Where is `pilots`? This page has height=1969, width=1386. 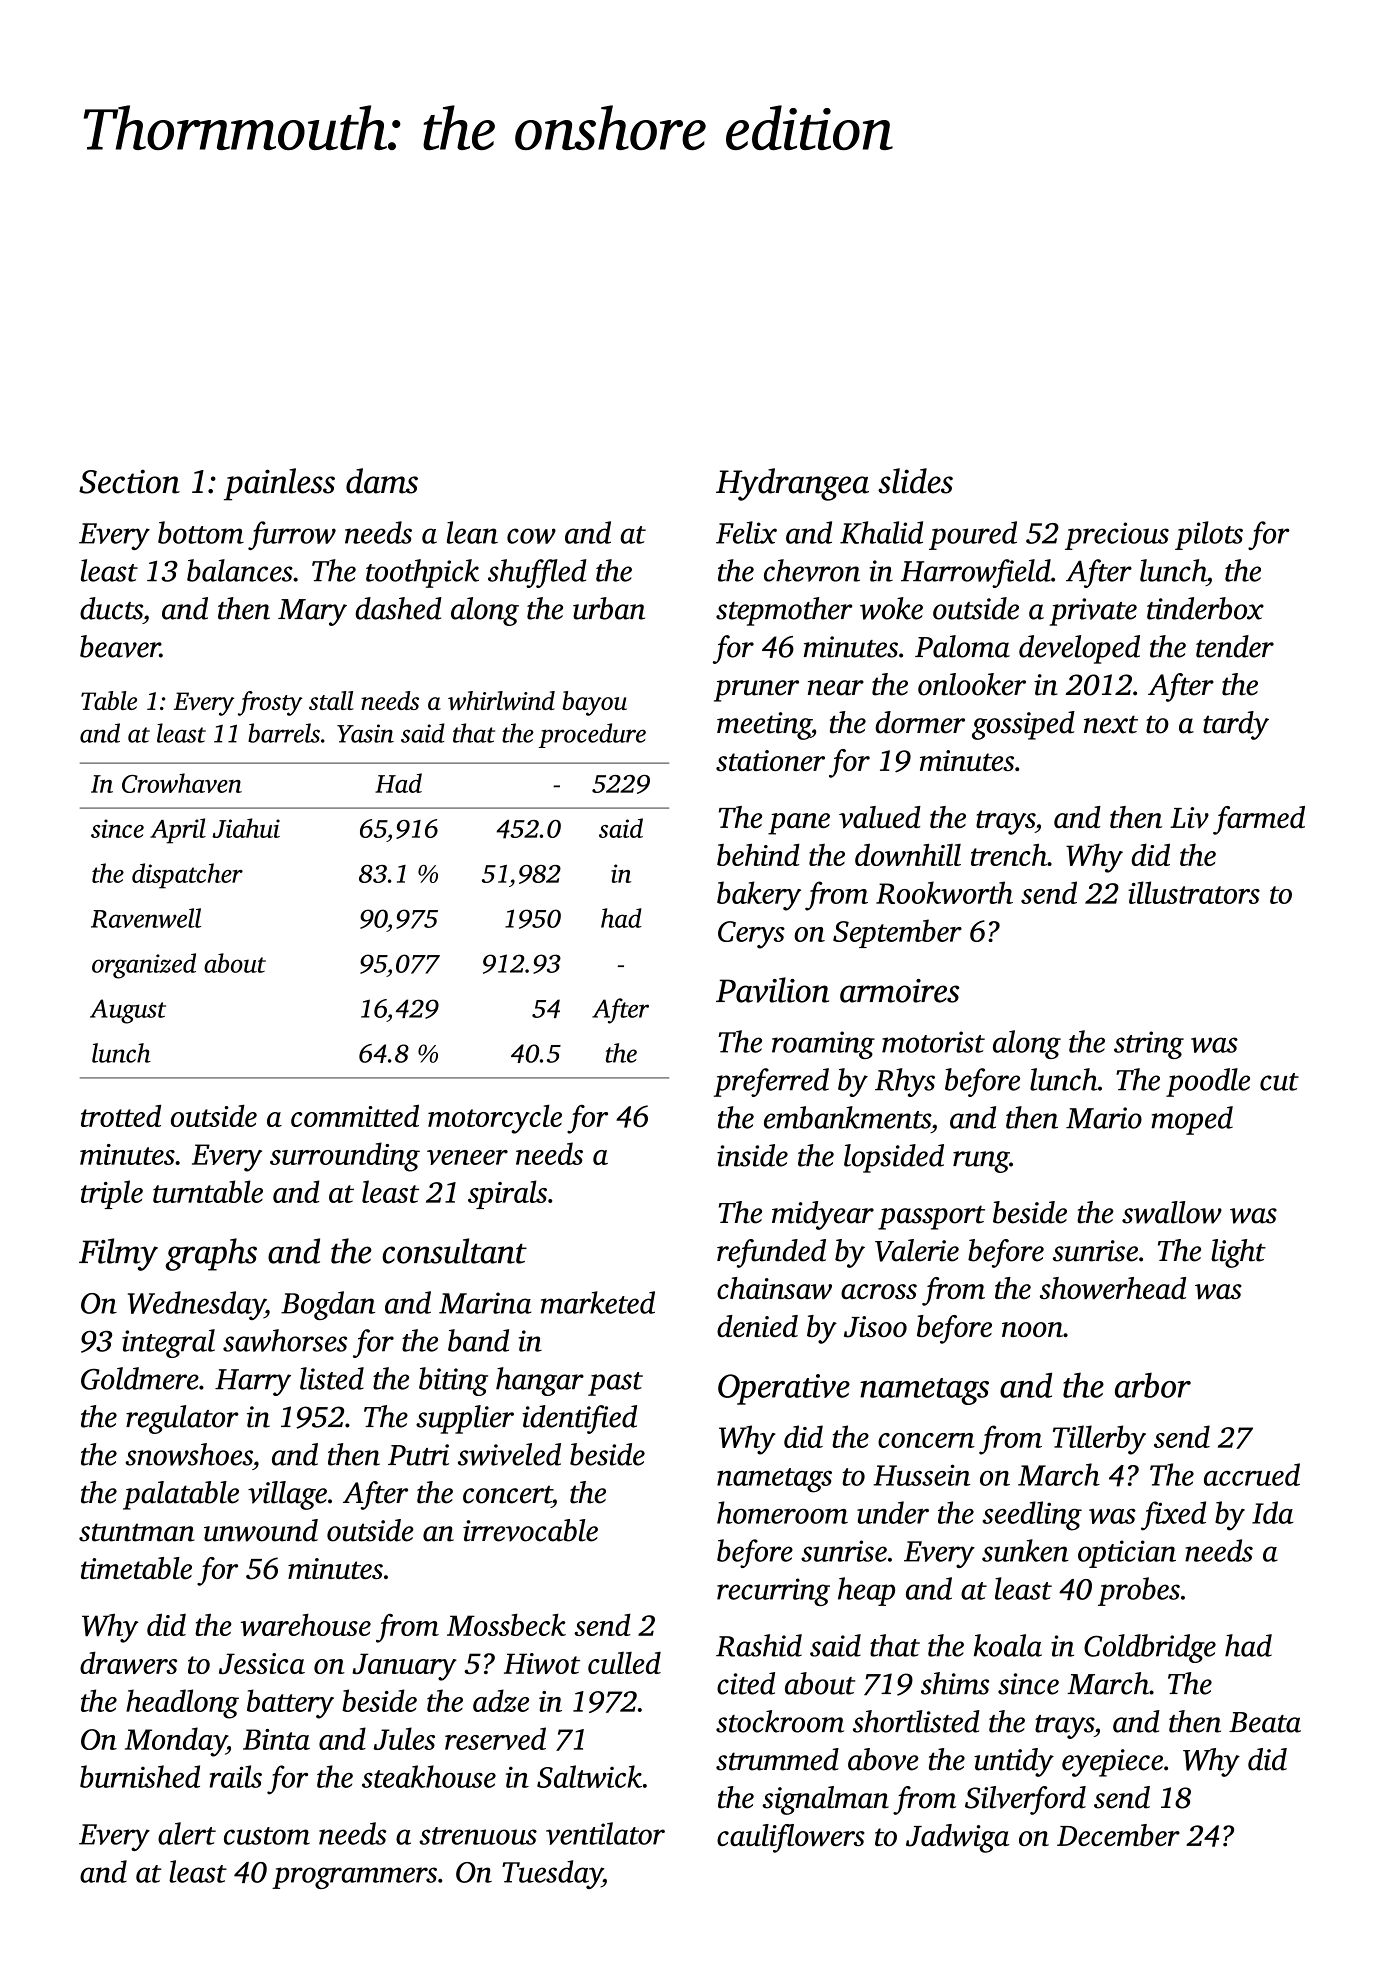 pilots is located at coordinates (1209, 535).
